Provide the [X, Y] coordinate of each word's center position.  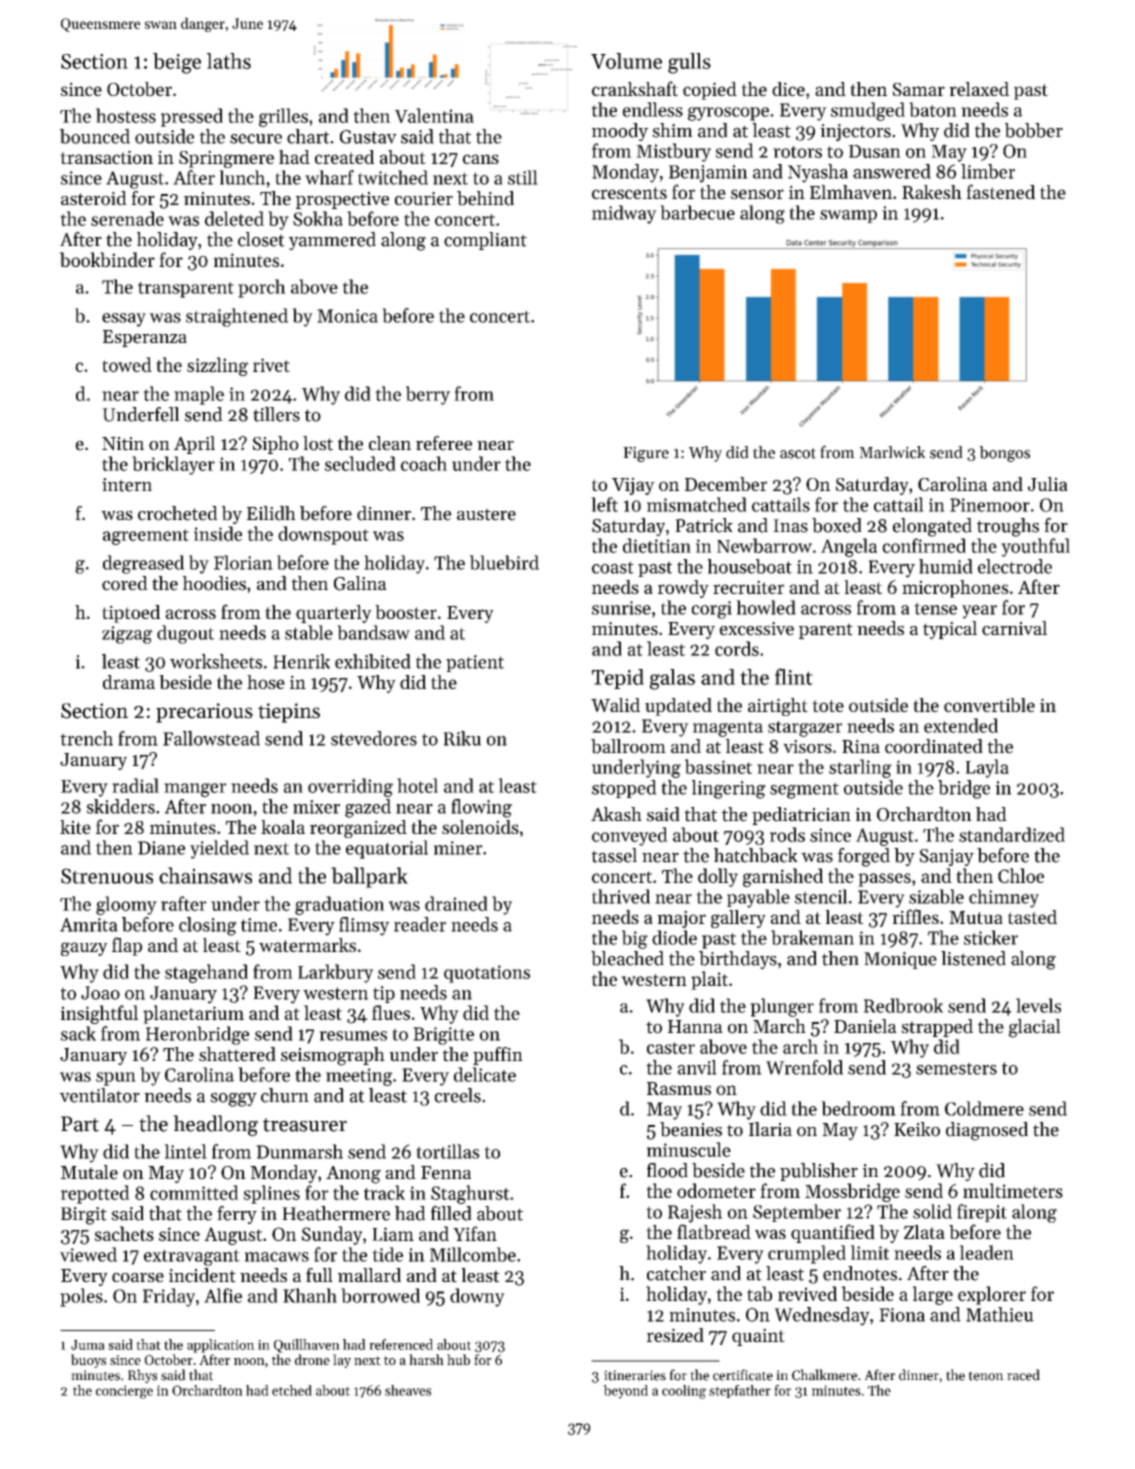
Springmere [226, 159]
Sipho [275, 445]
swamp [848, 216]
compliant [485, 241]
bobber [1034, 130]
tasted [1032, 917]
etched [292, 1390]
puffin [498, 1056]
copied [710, 91]
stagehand [206, 973]
